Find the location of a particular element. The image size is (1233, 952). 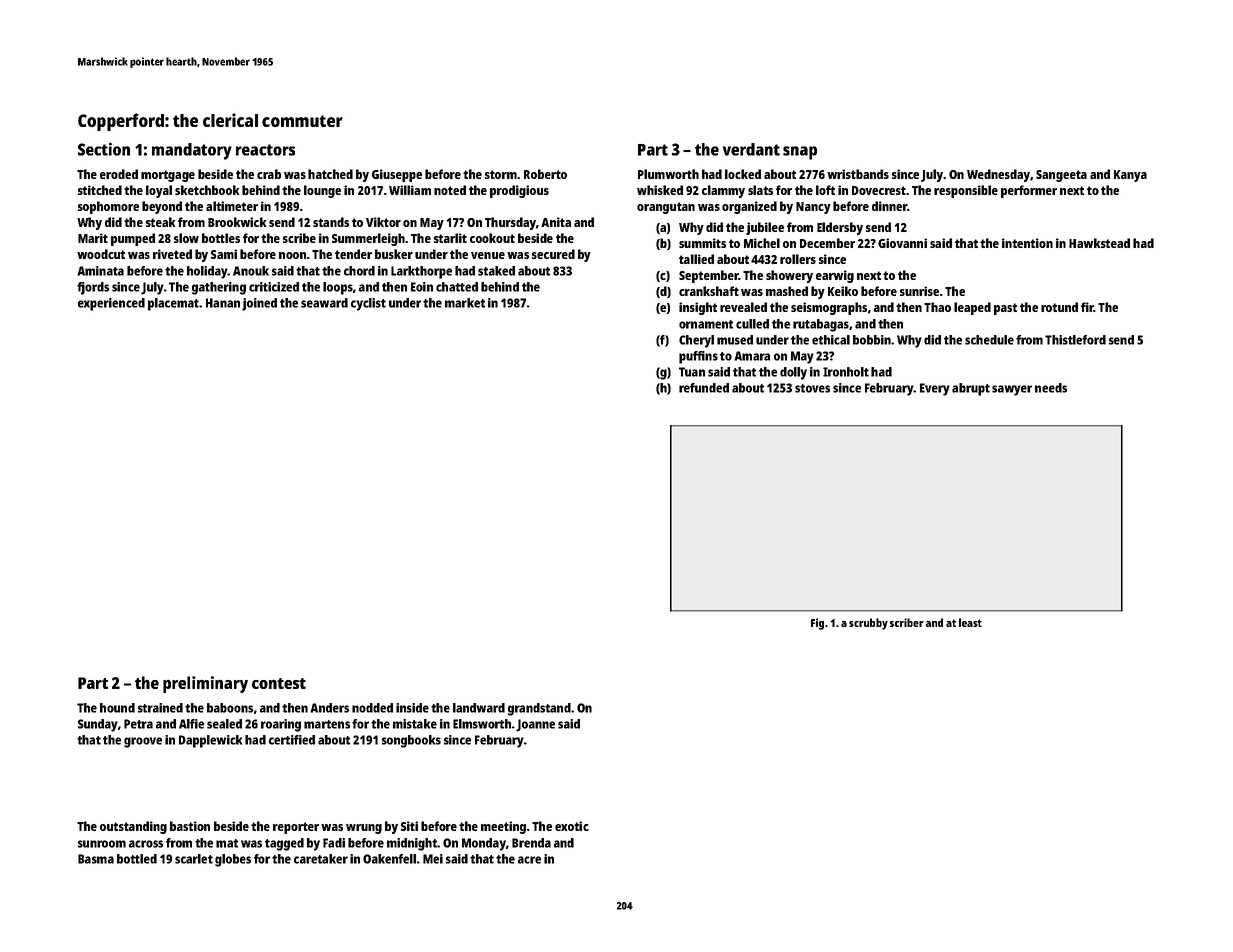

Tuan is located at coordinates (692, 372).
